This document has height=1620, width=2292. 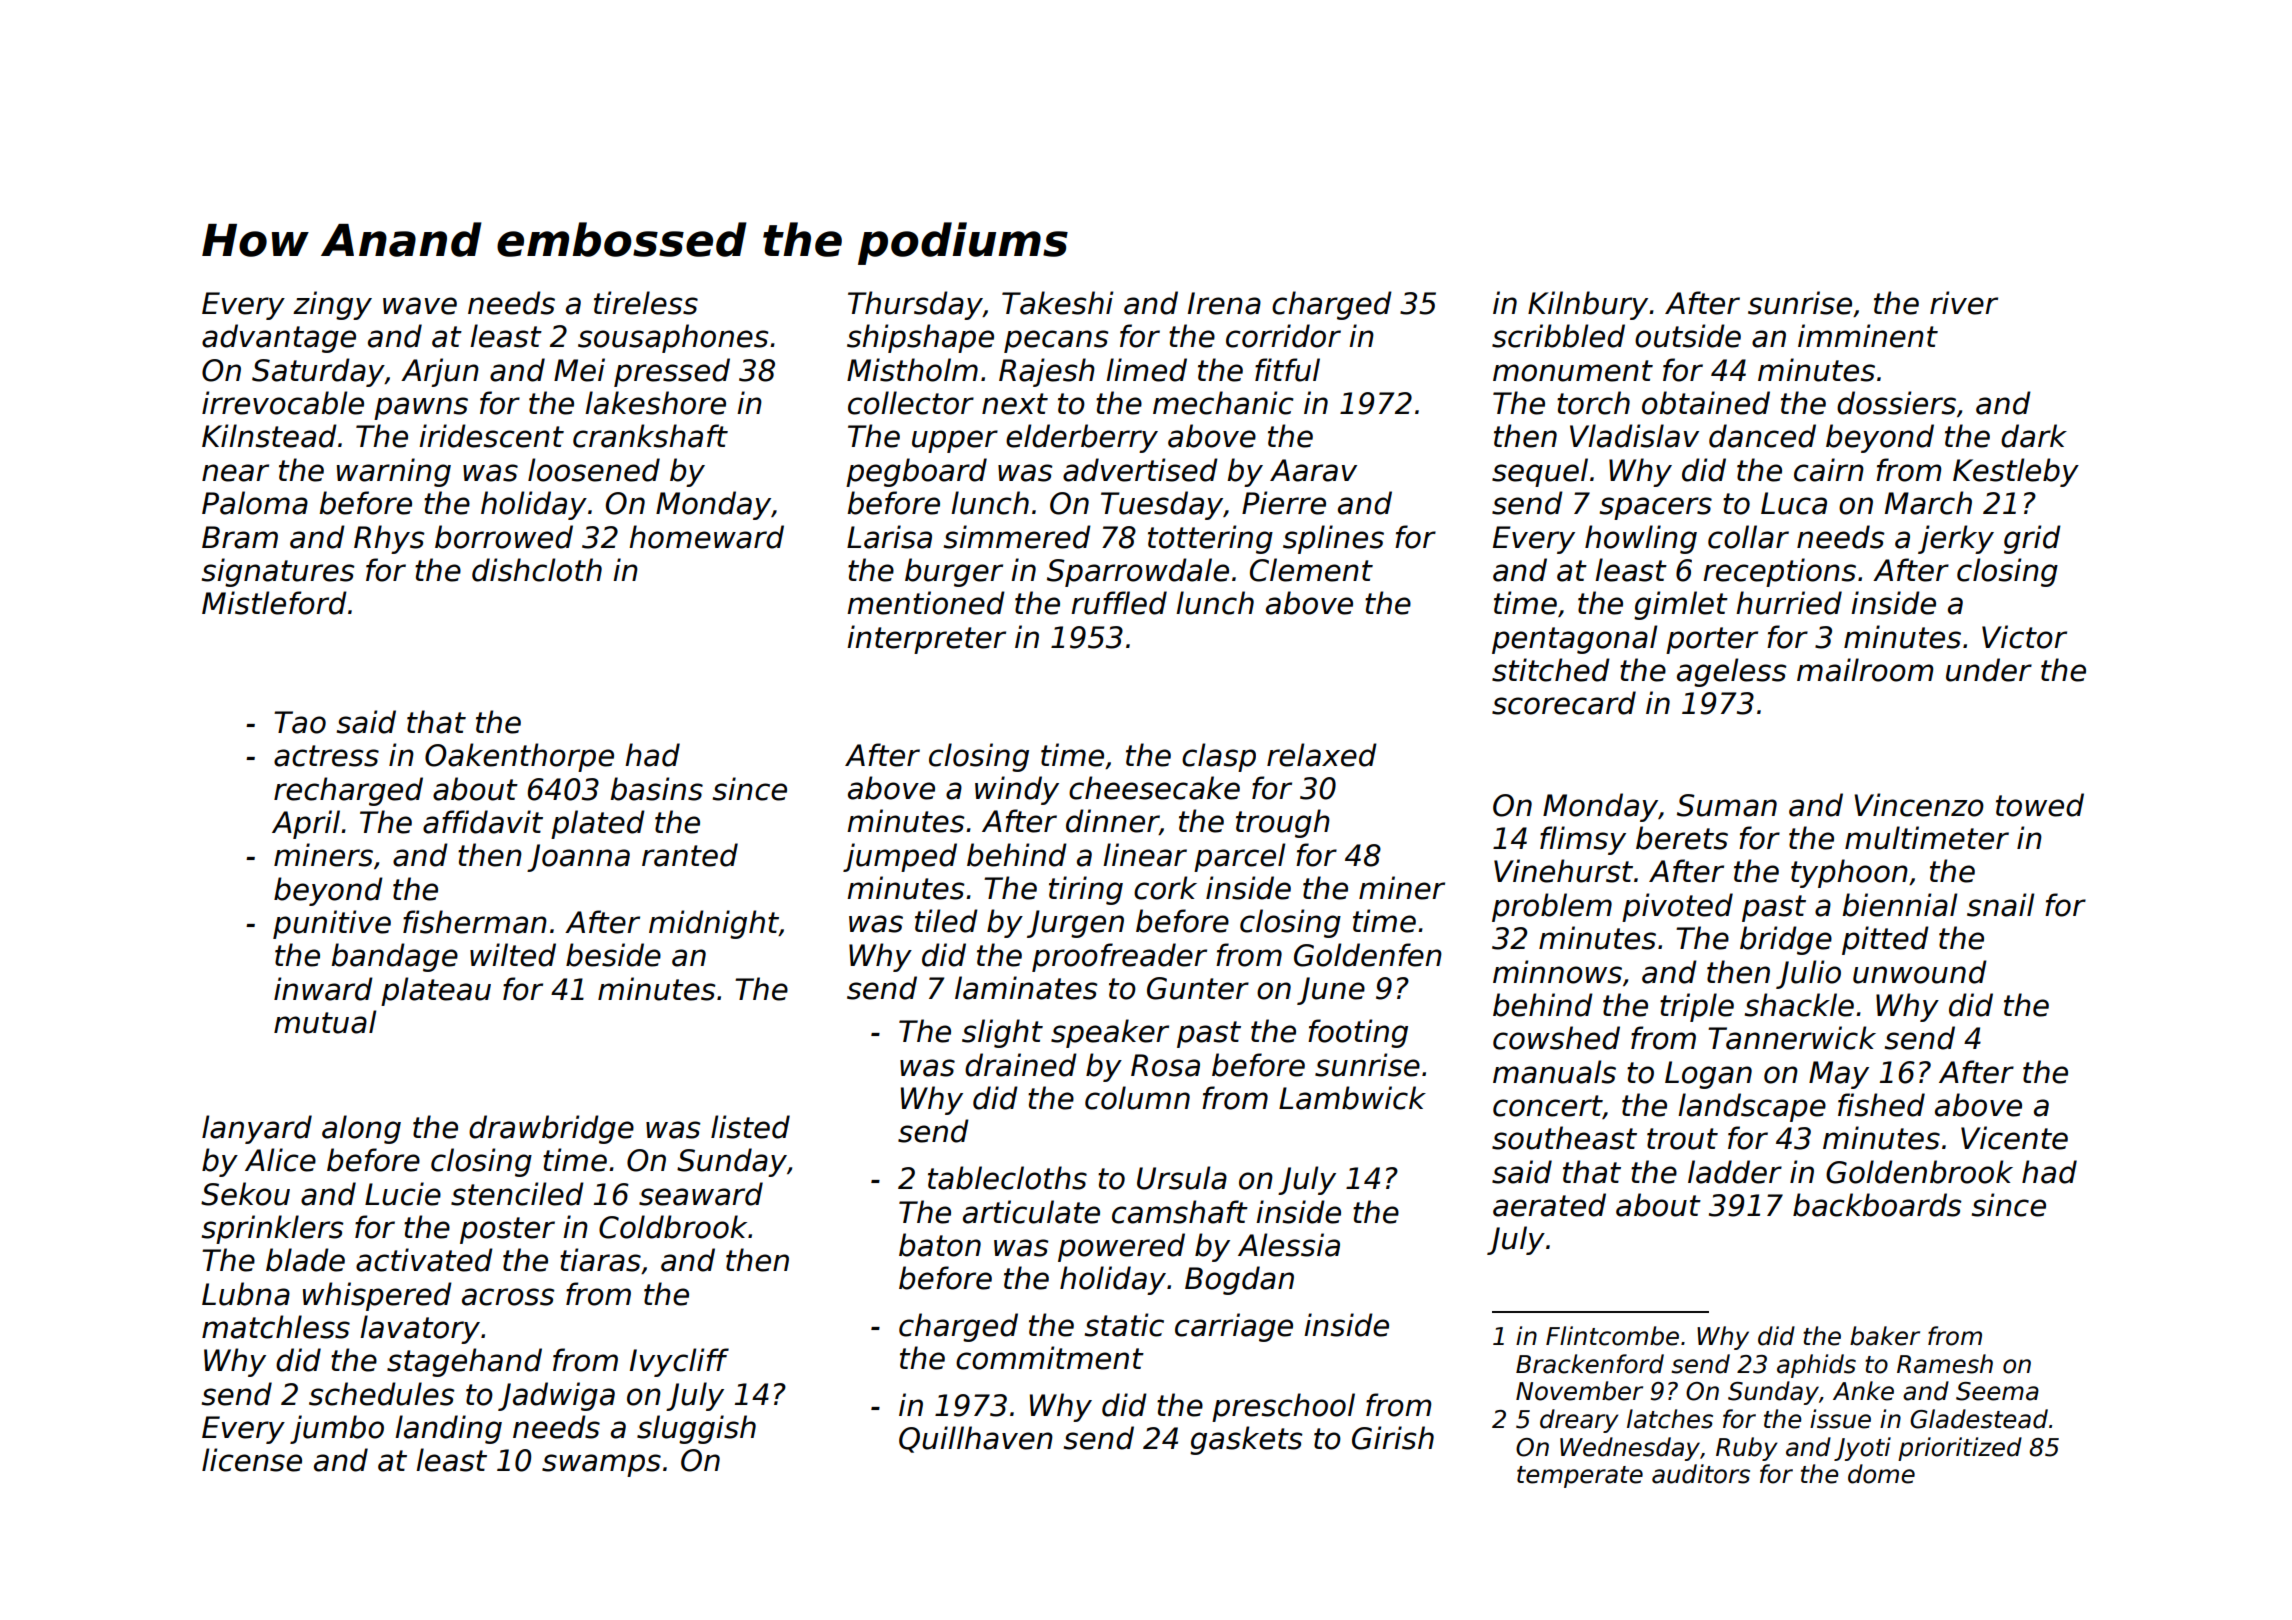 What do you see at coordinates (508, 1297) in the document?
I see `across` at bounding box center [508, 1297].
